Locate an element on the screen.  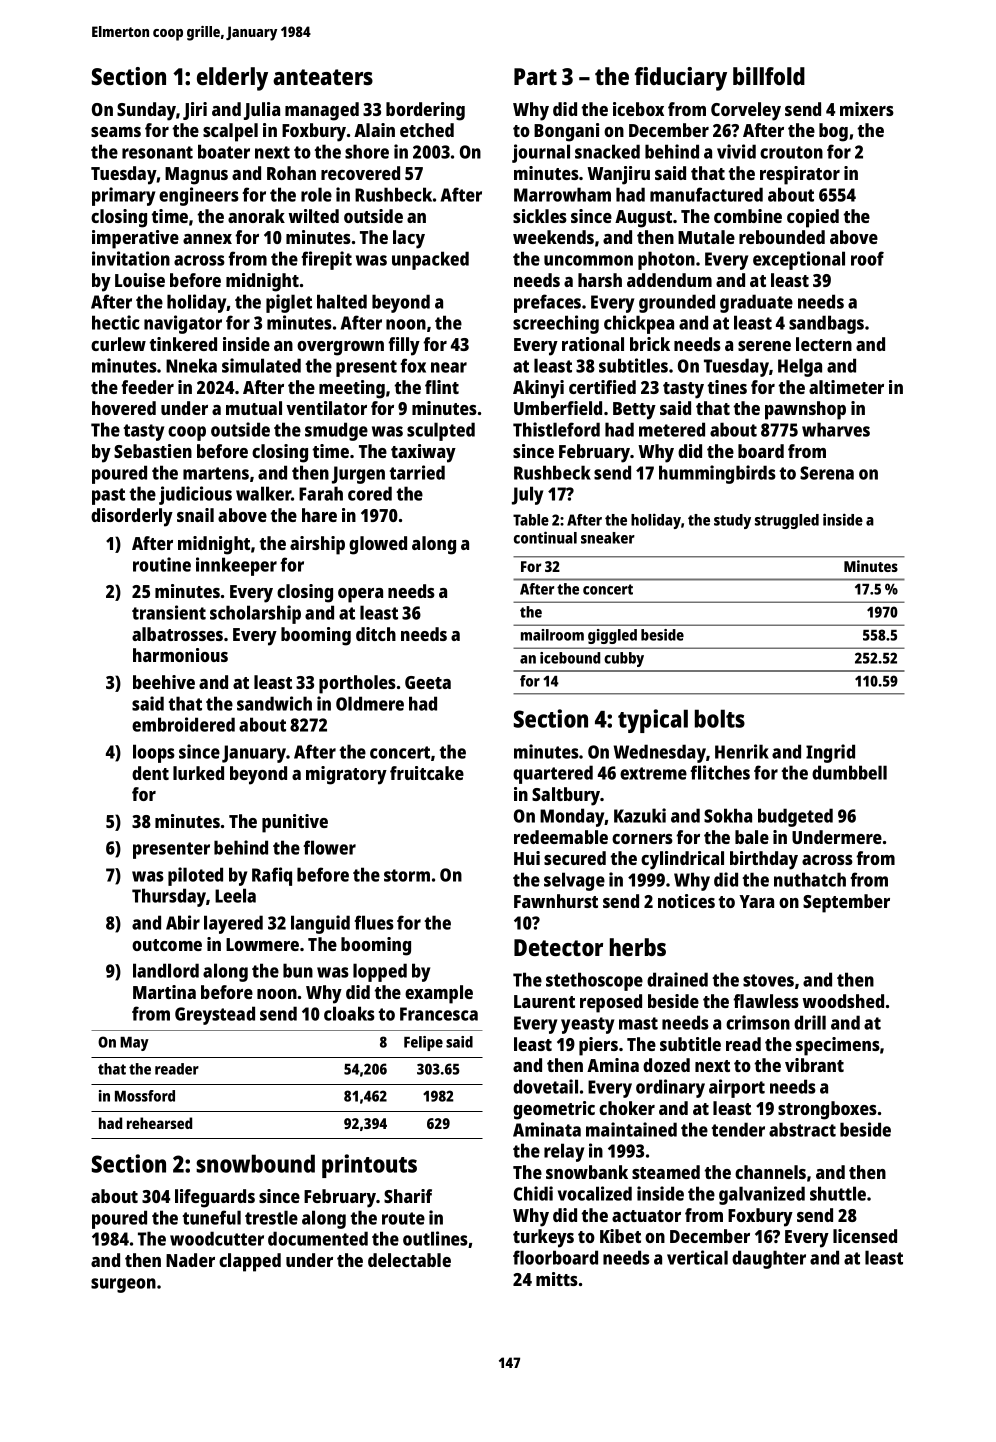
budgeted is located at coordinates (795, 817).
